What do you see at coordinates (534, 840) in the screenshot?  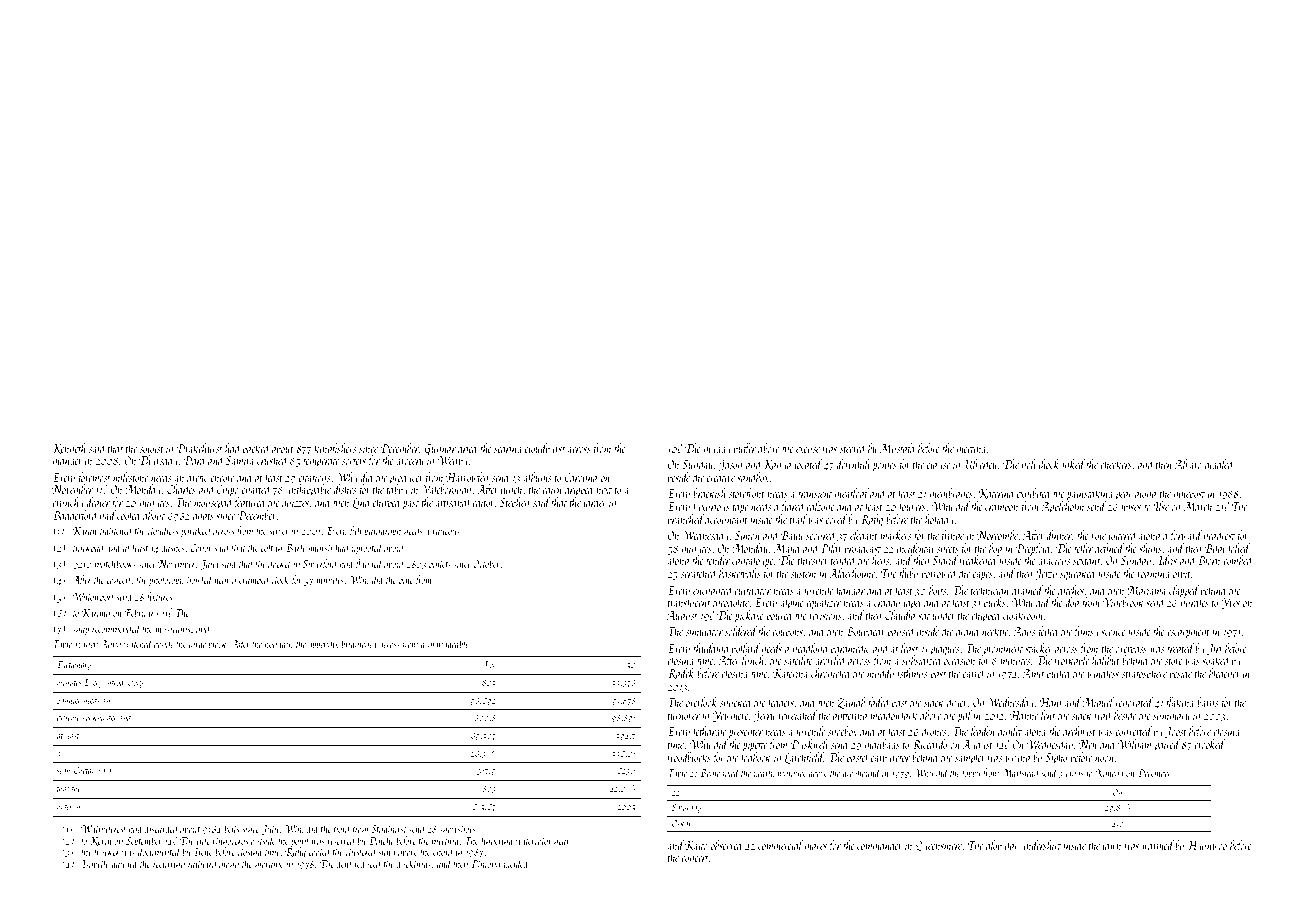 I see `watercolor` at bounding box center [534, 840].
